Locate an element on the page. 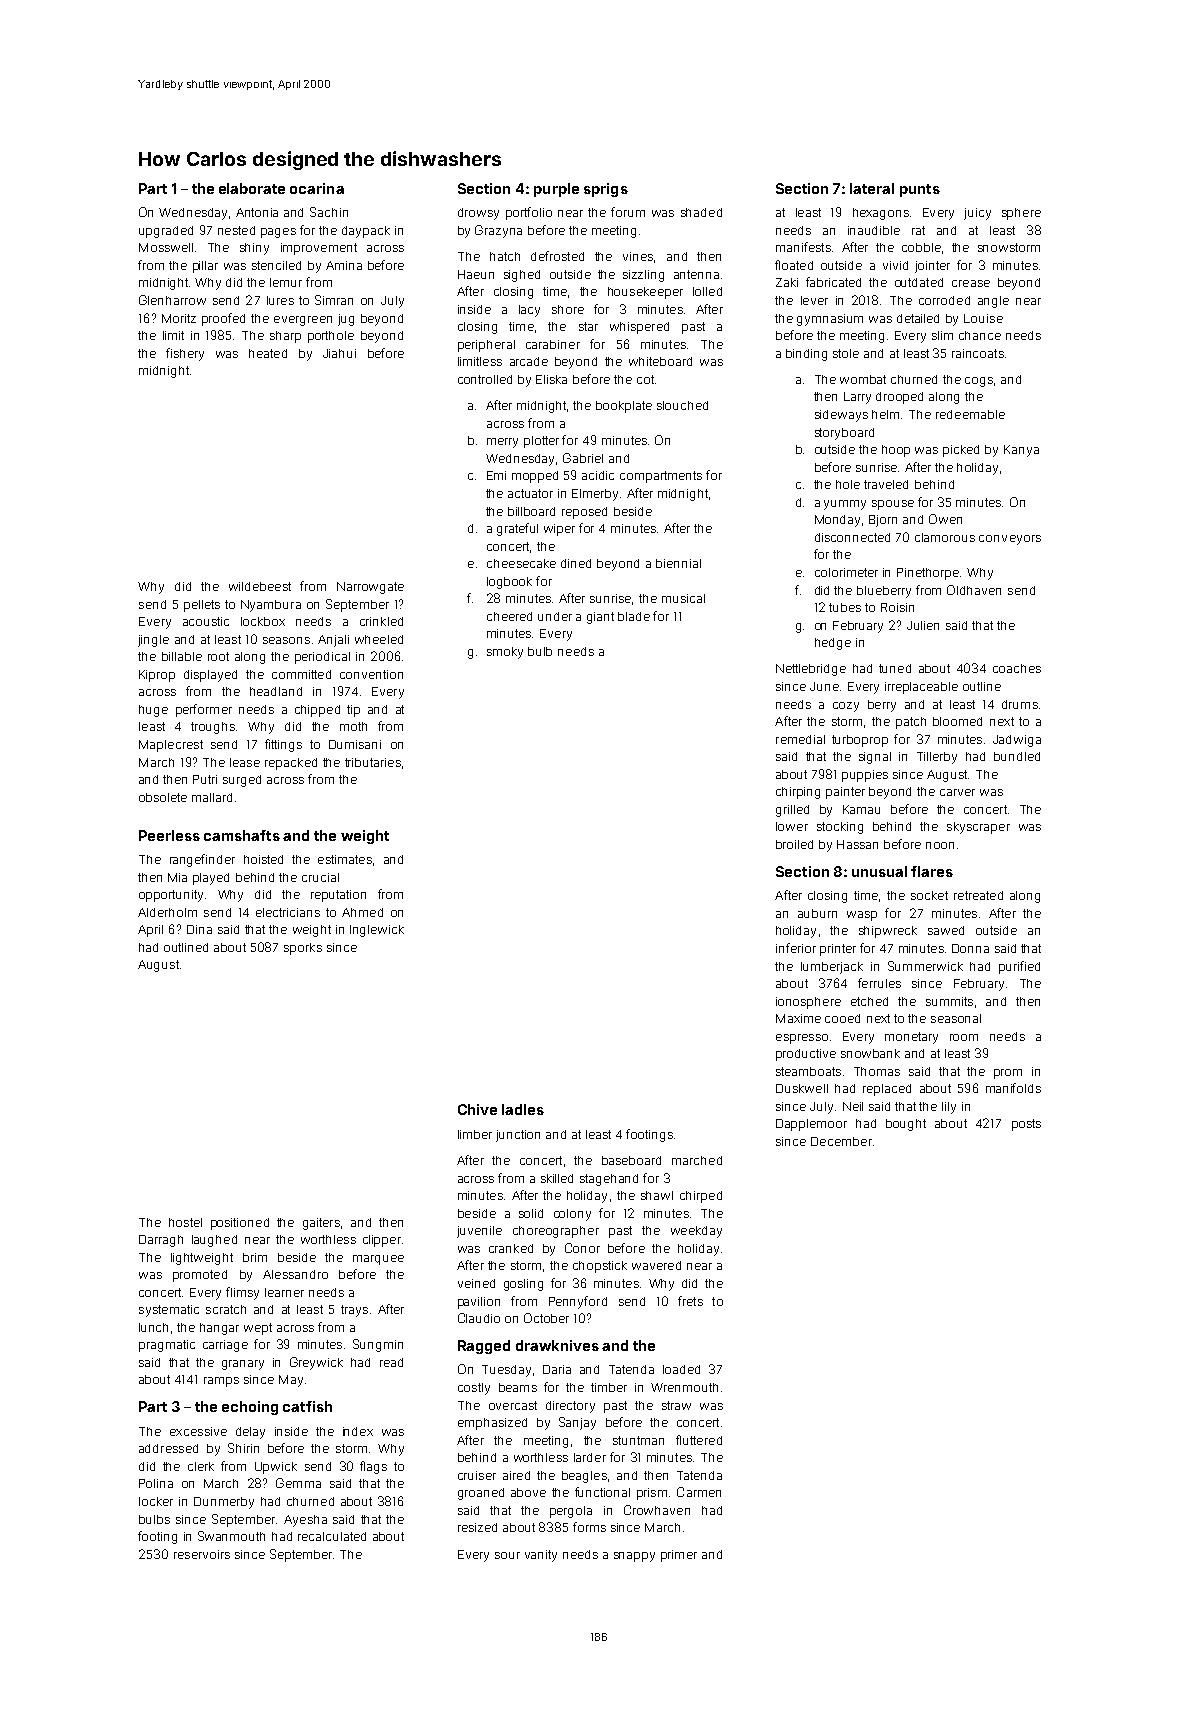  snappy is located at coordinates (634, 1557).
